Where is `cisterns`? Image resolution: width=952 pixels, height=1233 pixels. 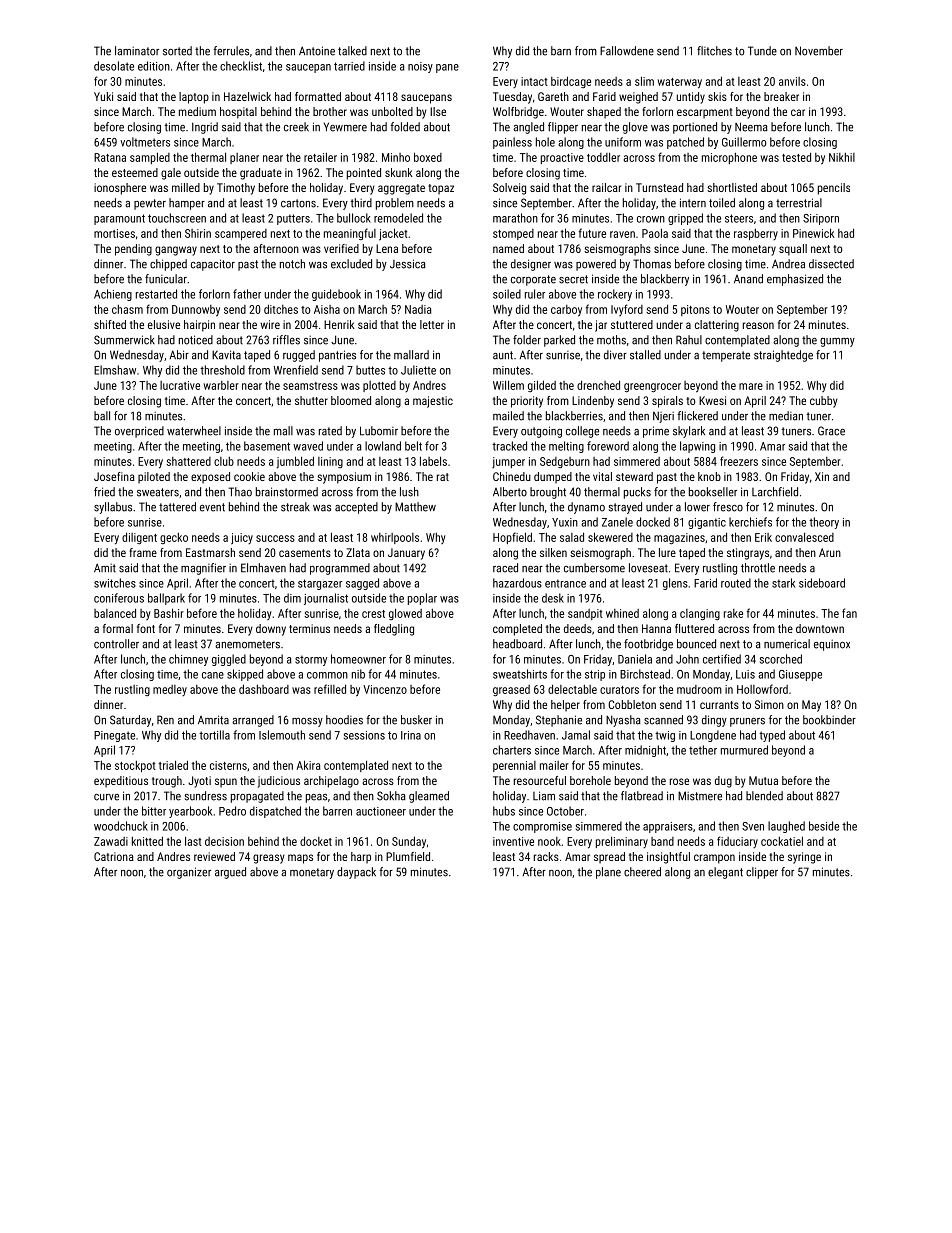
cisterns is located at coordinates (228, 765).
